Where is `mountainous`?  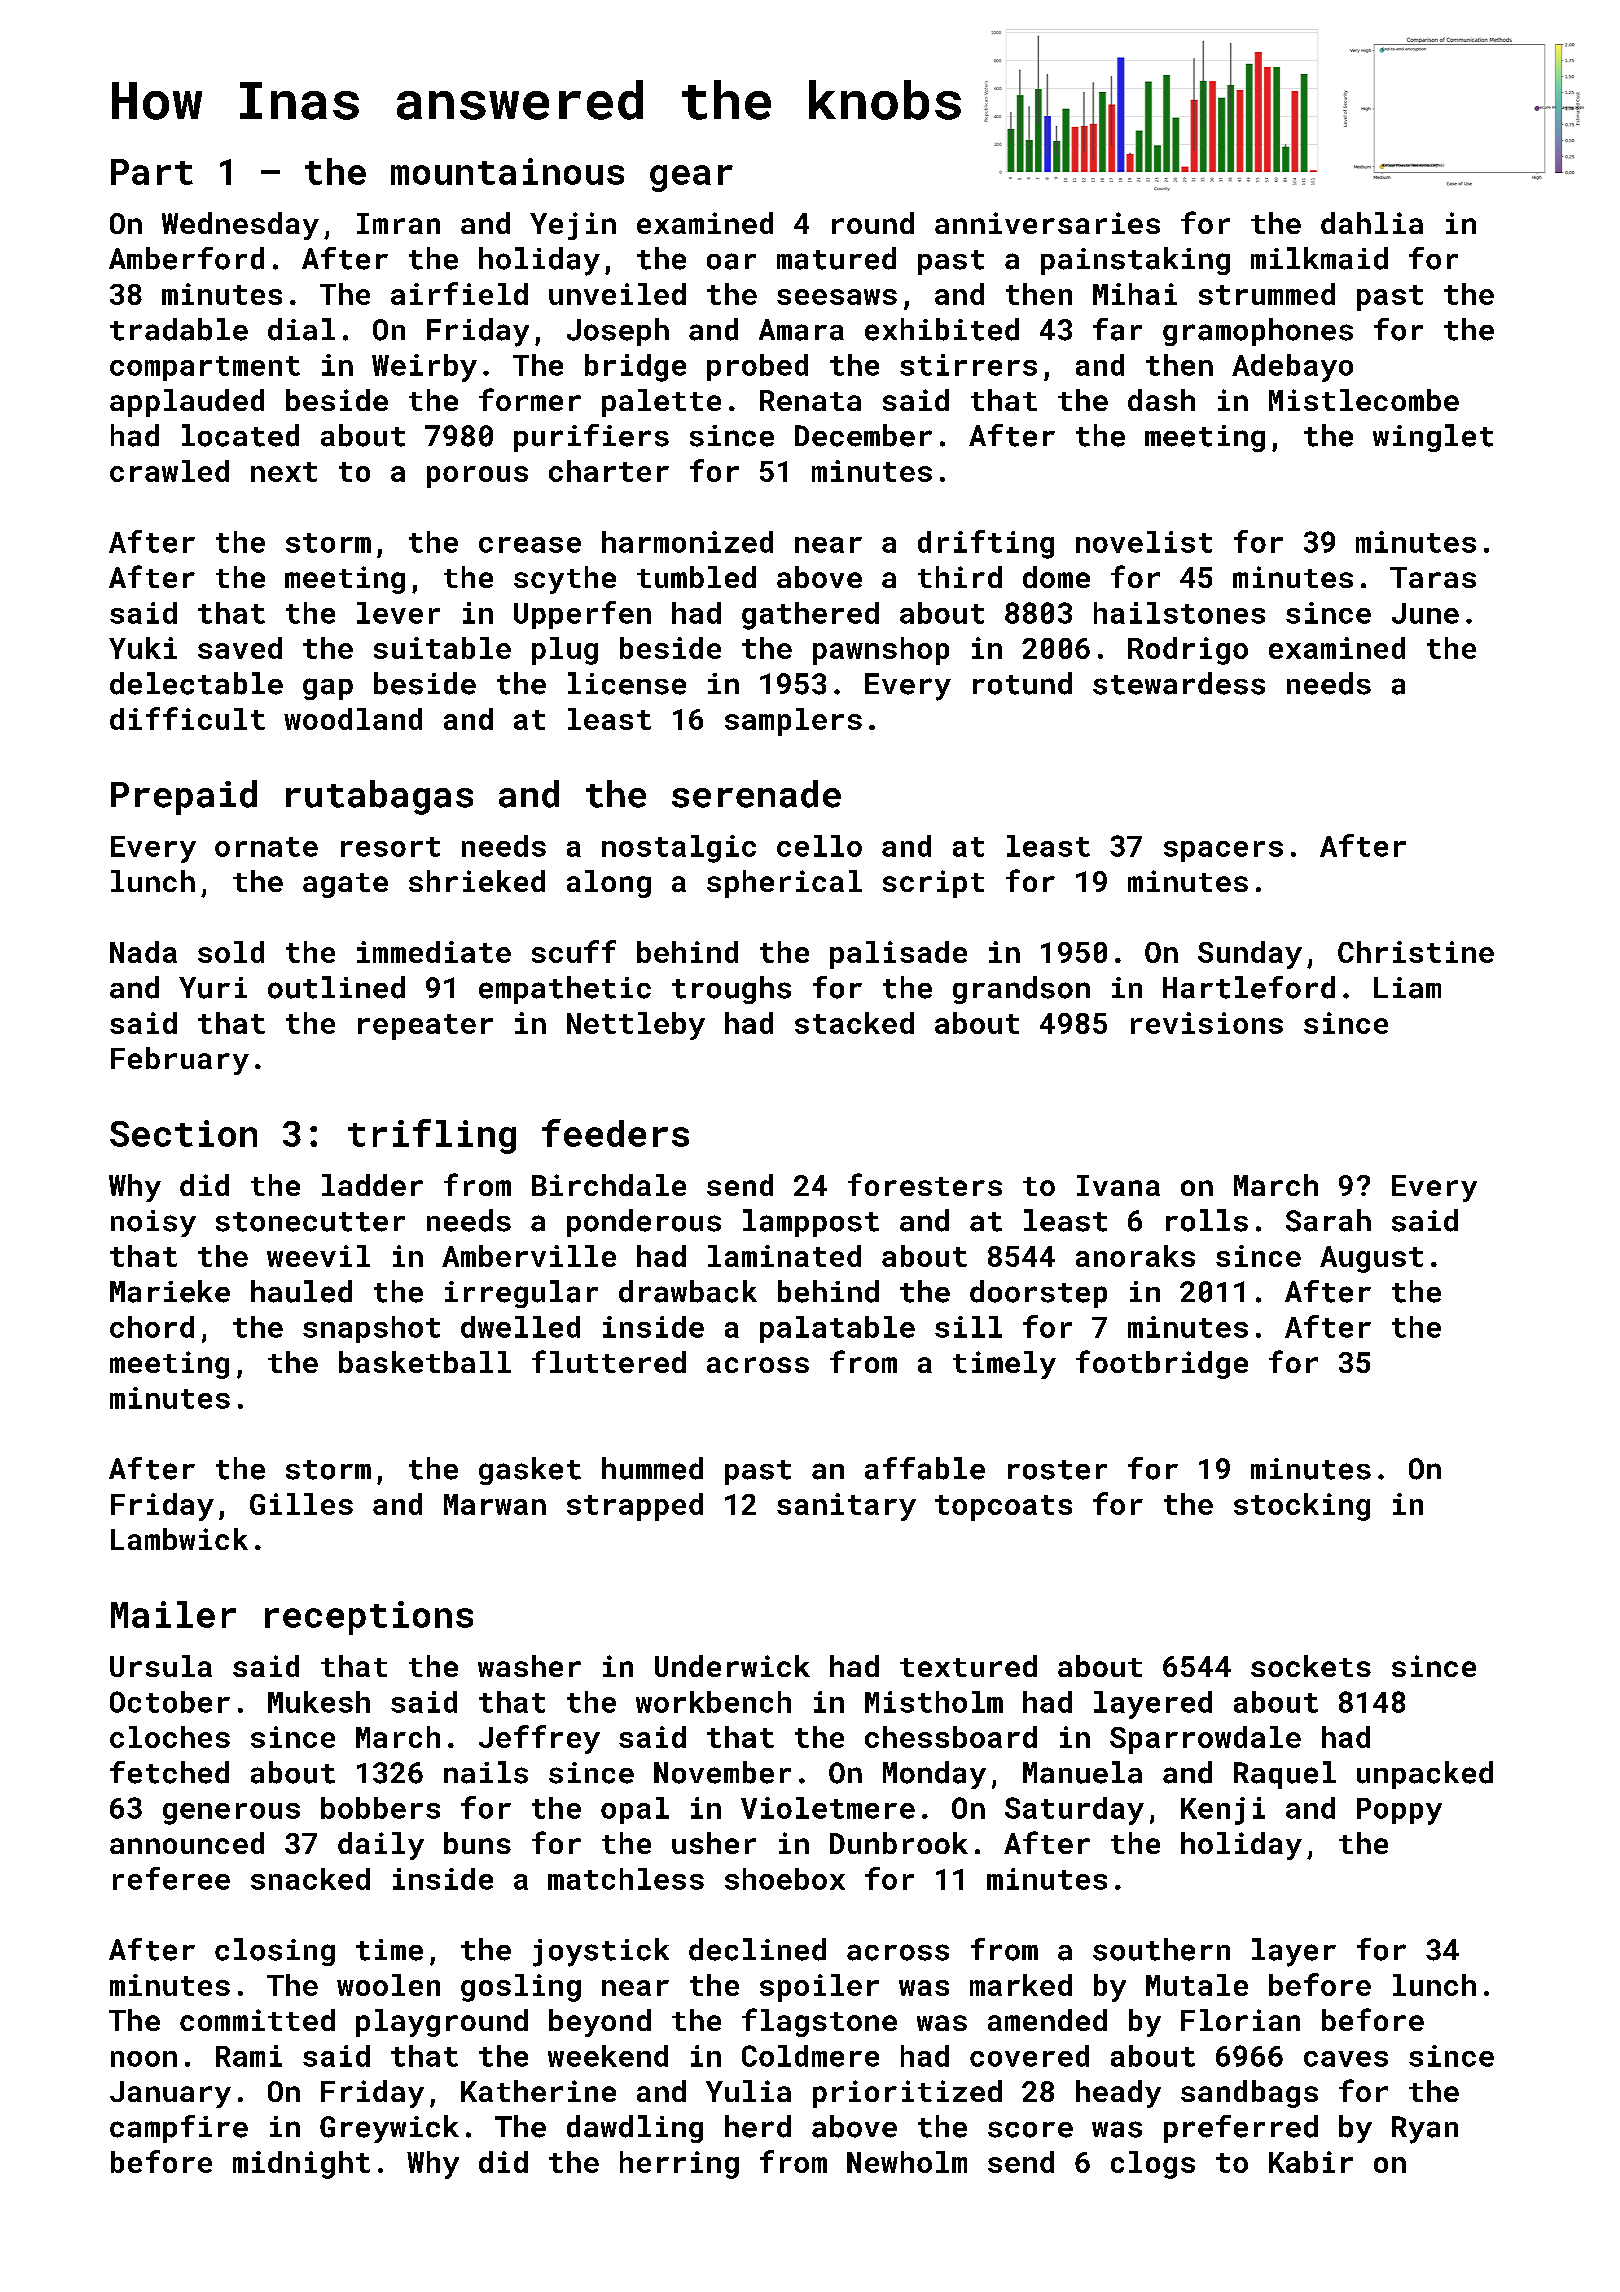
mountainous is located at coordinates (507, 171).
